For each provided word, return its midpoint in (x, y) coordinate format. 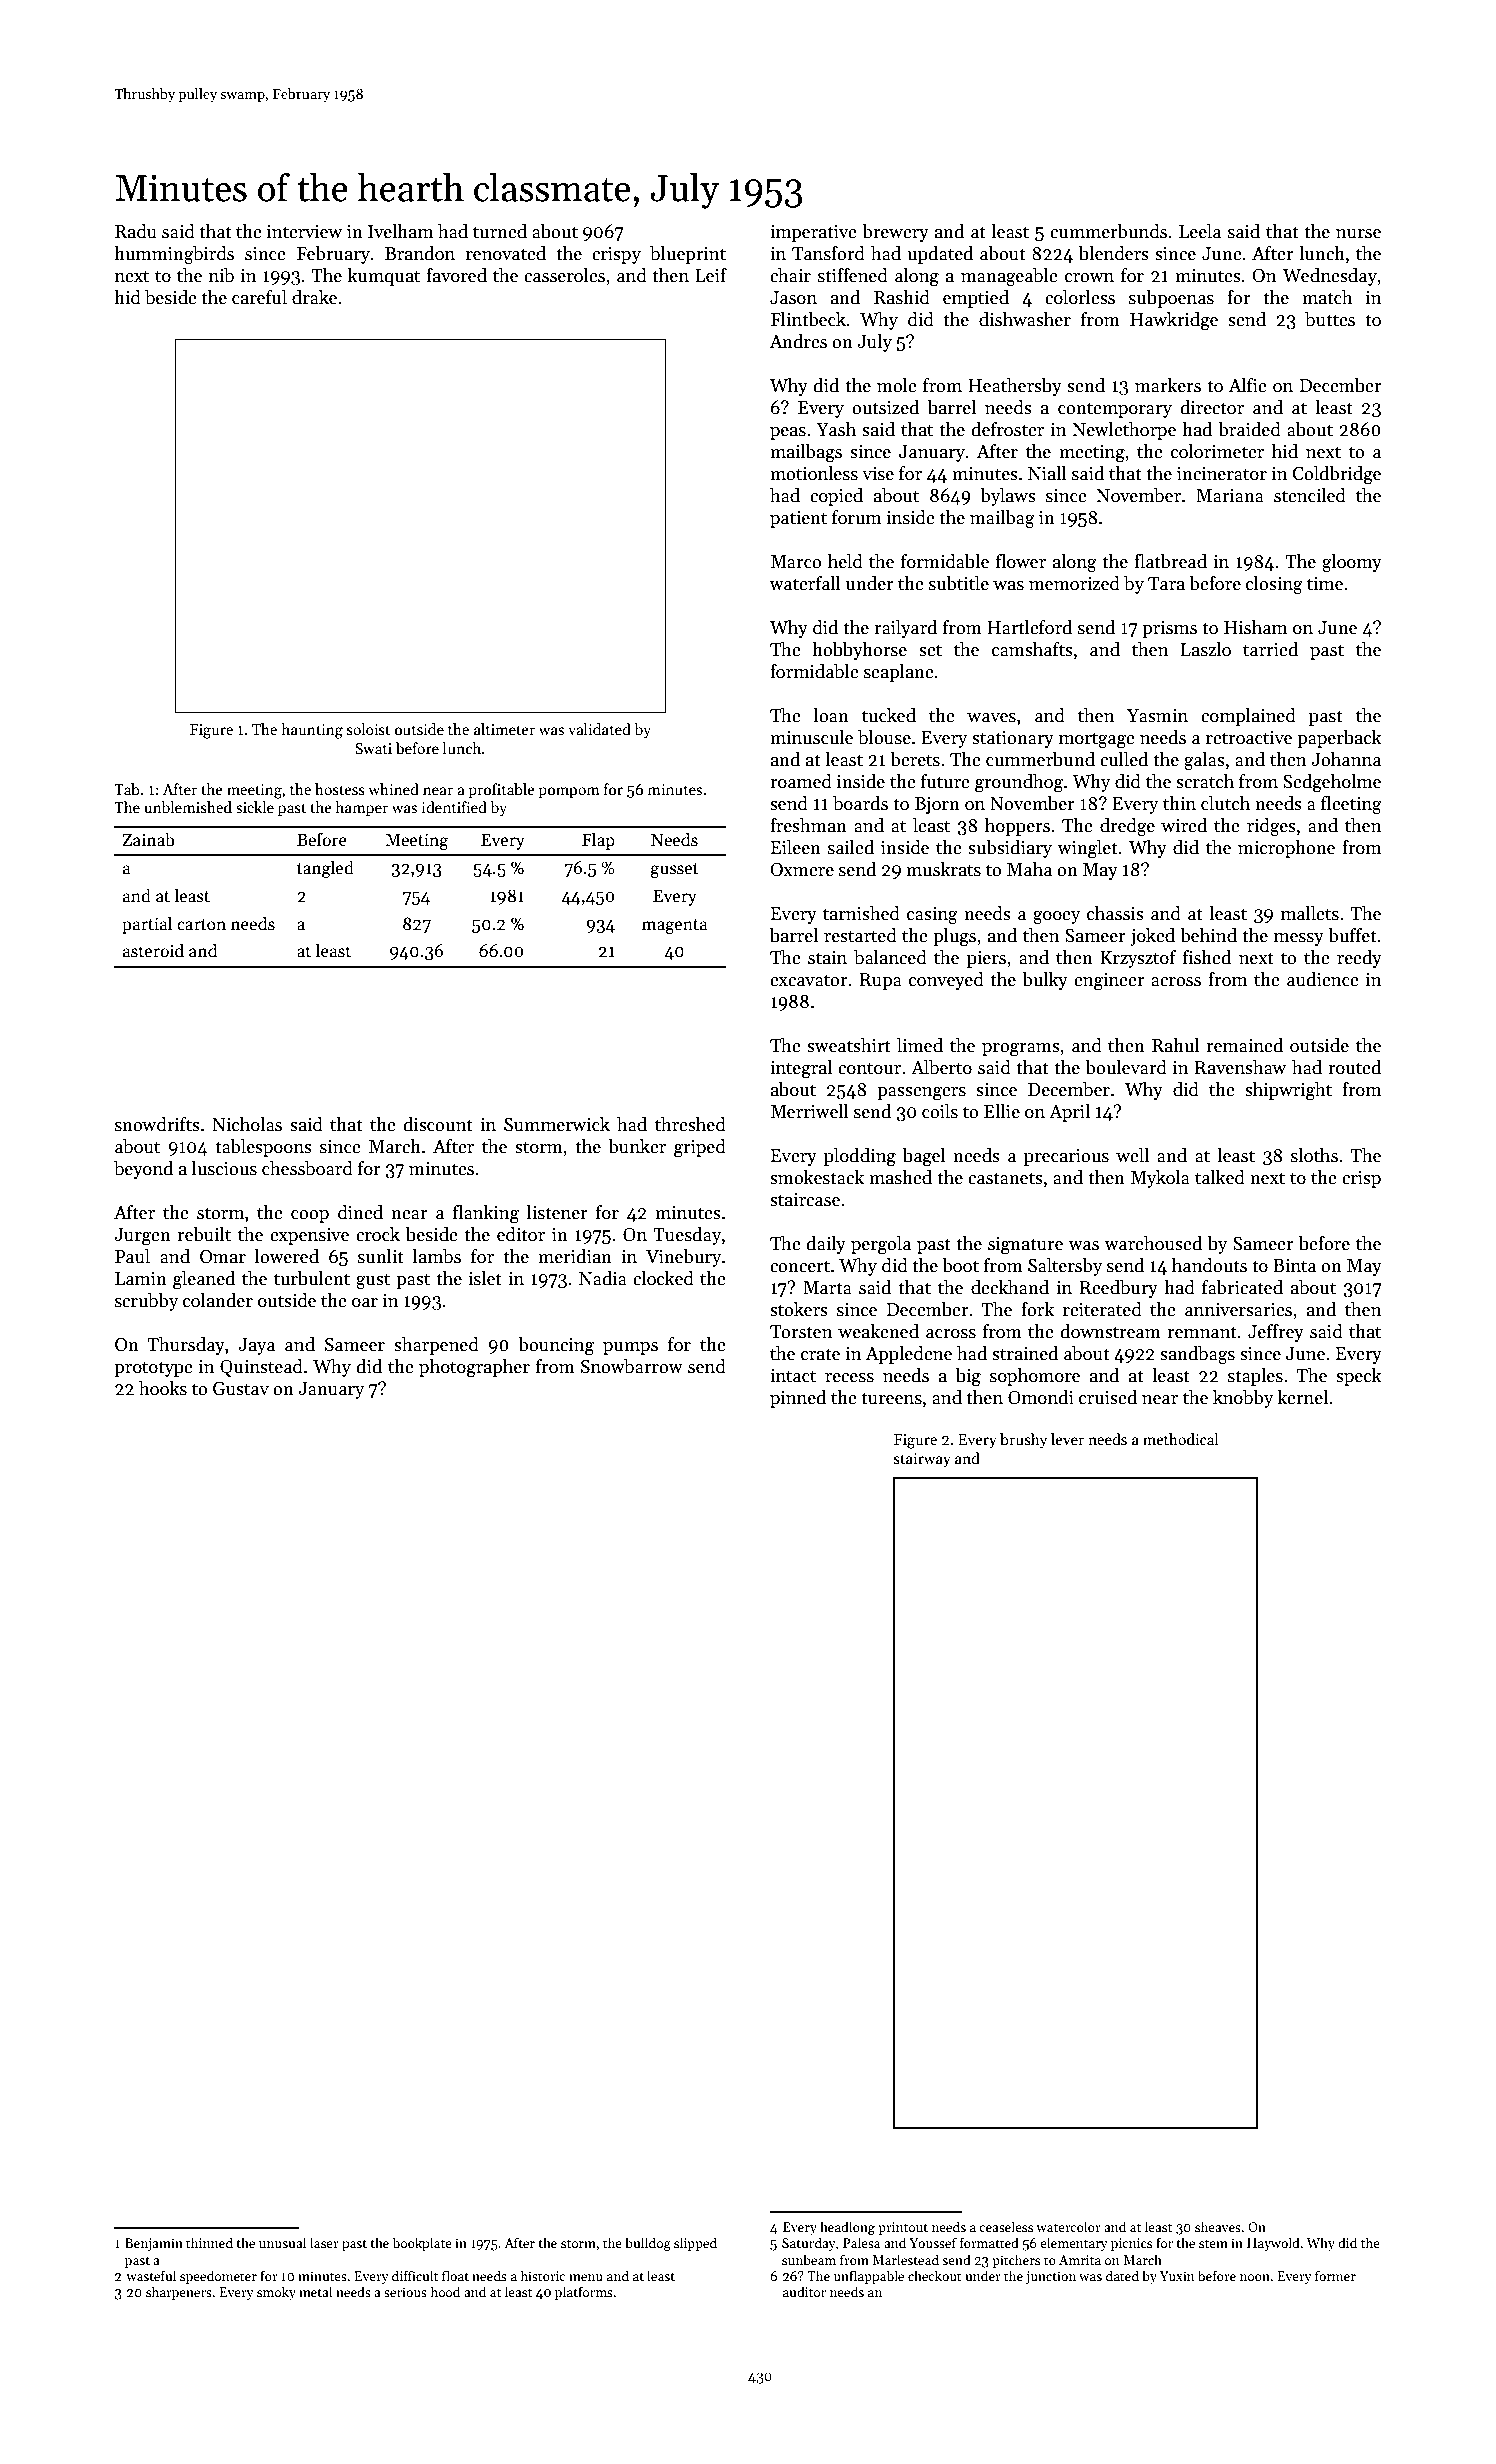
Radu (136, 231)
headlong (847, 2228)
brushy (1023, 1440)
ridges (1271, 827)
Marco (796, 562)
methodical (1180, 1439)
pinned (798, 1399)
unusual (282, 2242)
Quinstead (261, 1368)
